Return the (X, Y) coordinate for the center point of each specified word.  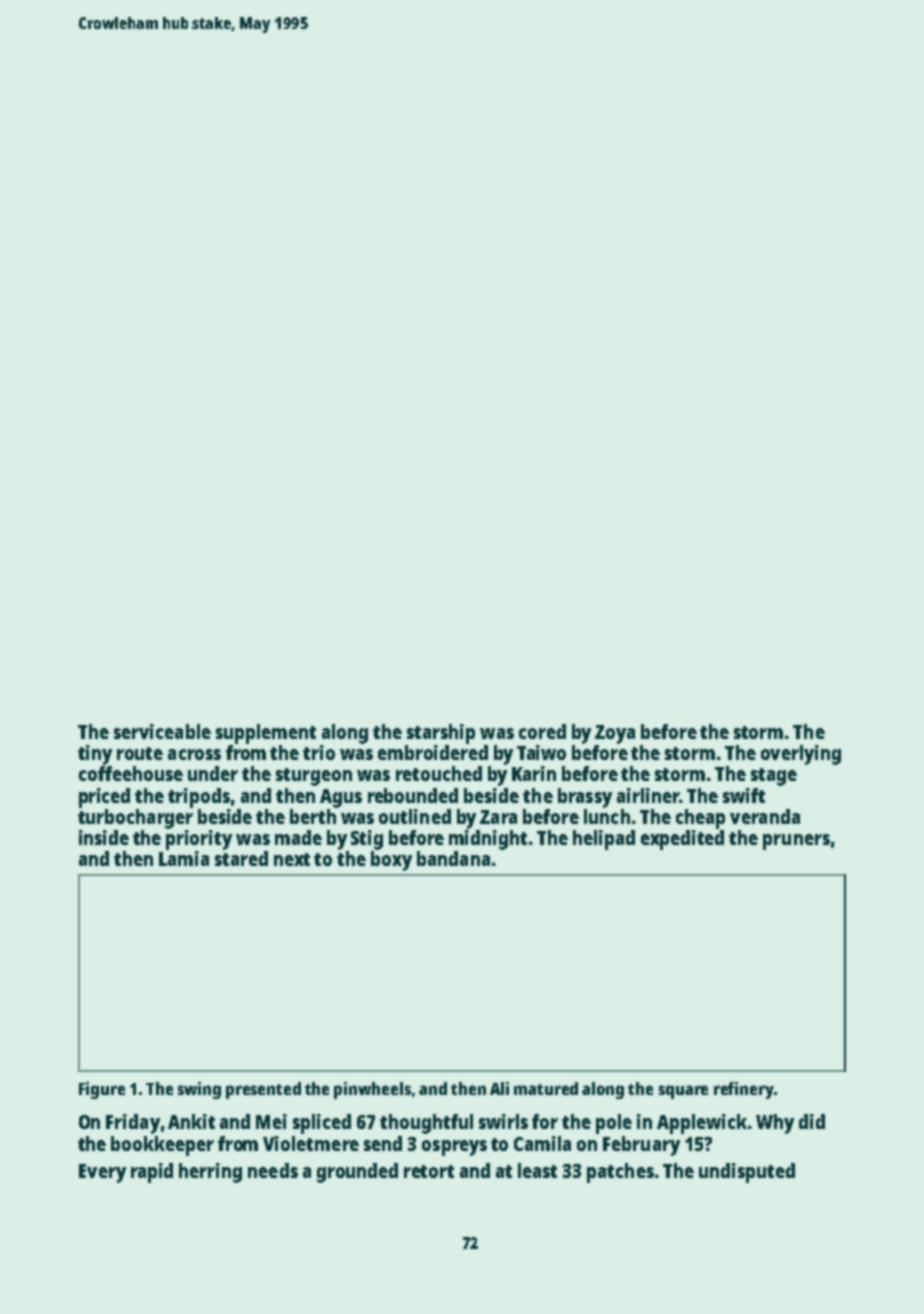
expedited (682, 840)
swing (199, 1090)
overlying (801, 755)
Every (102, 1173)
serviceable (162, 731)
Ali (499, 1088)
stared (241, 858)
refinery (744, 1090)
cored (542, 731)
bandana (453, 858)
